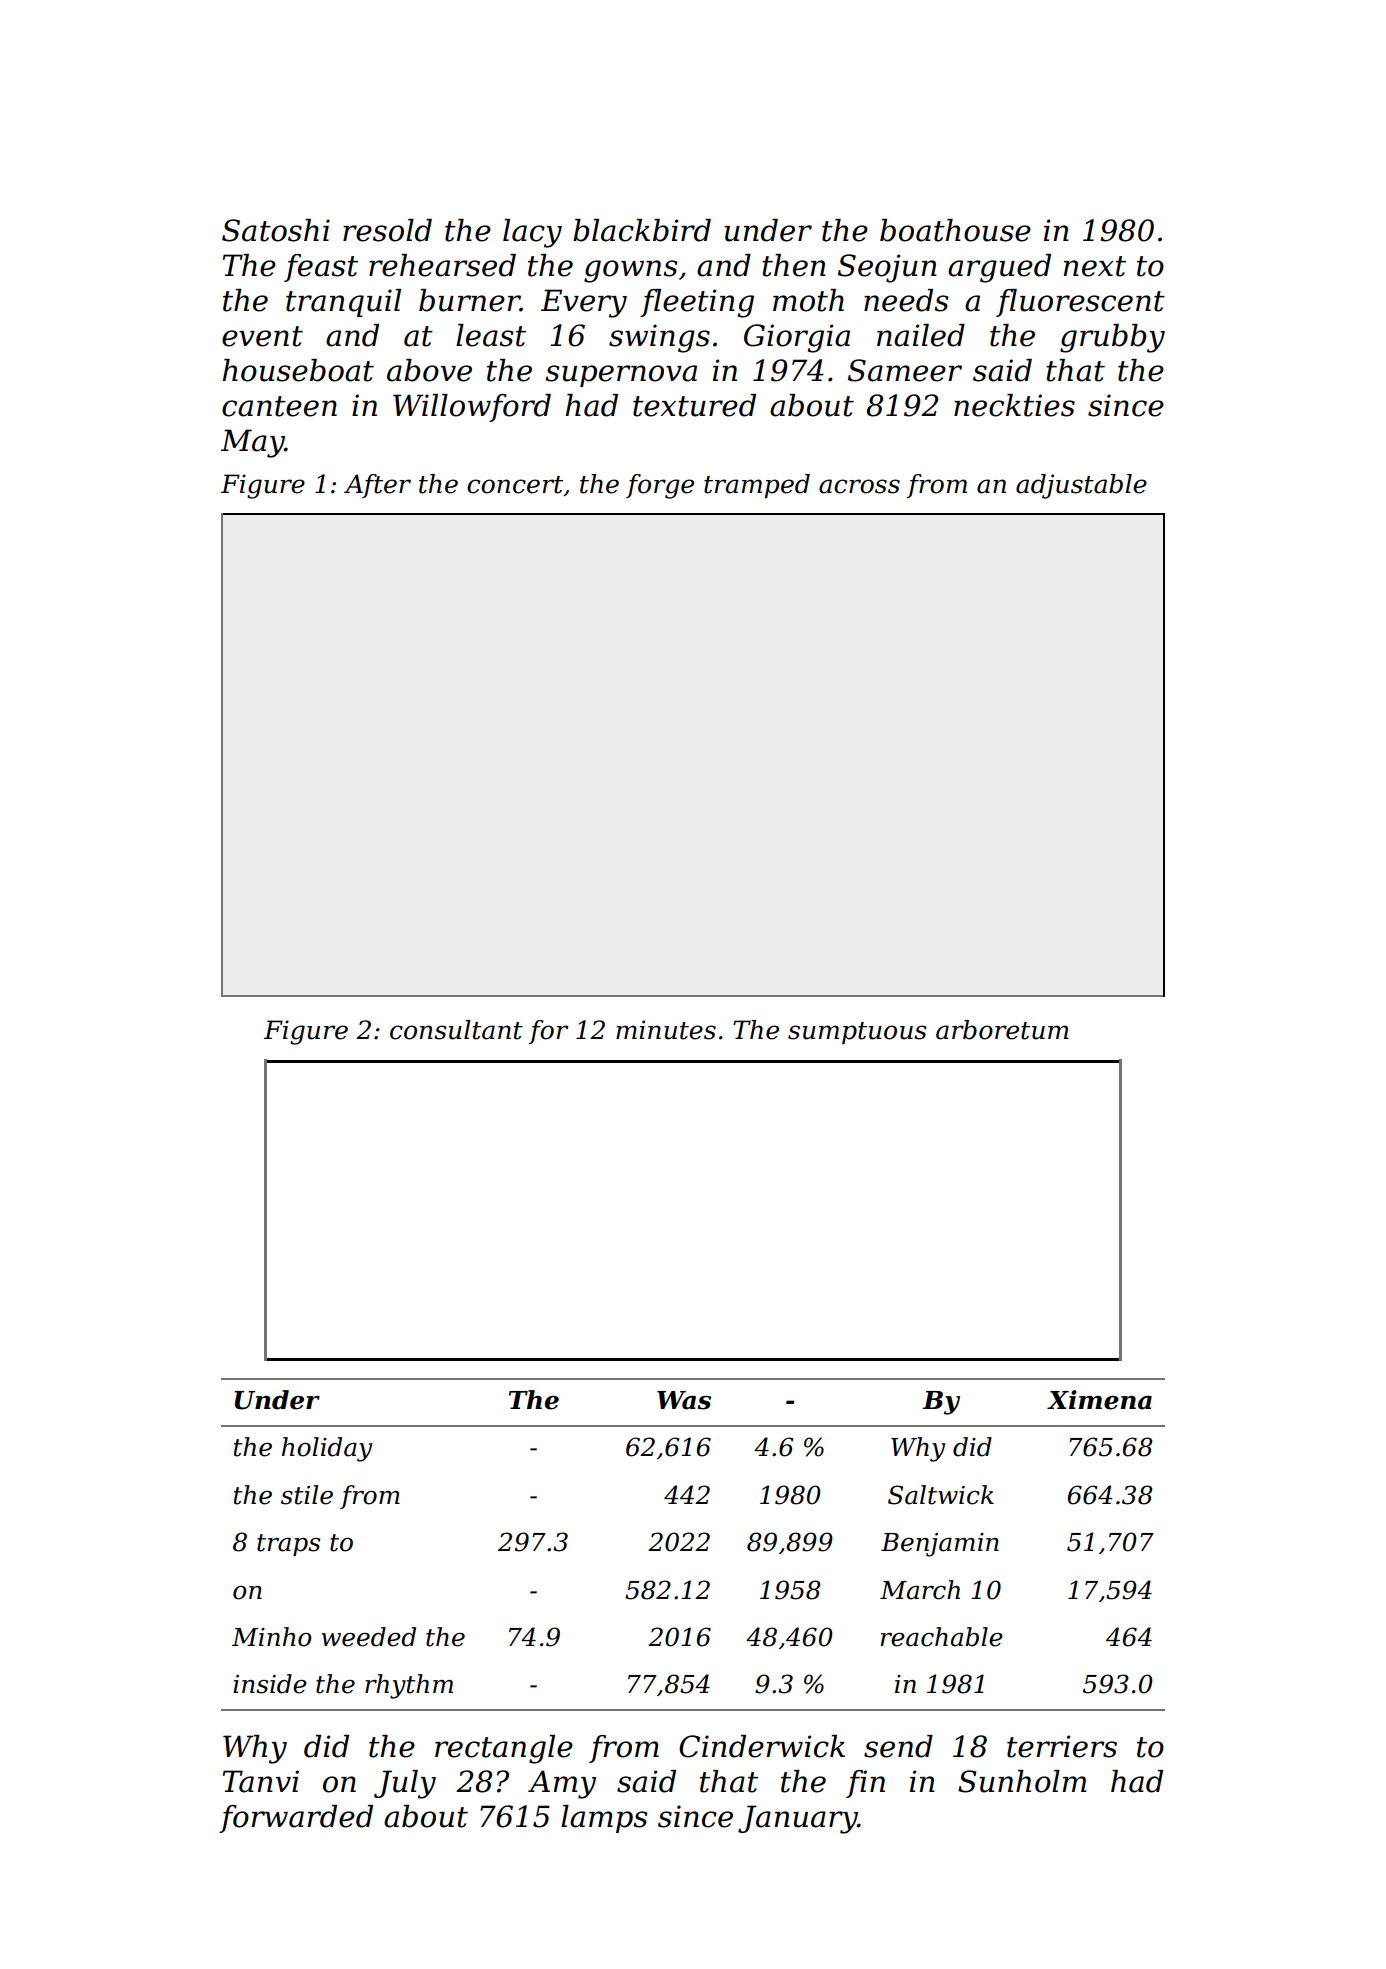 This screenshot has height=1969, width=1386. I want to click on rhythm, so click(409, 1686).
